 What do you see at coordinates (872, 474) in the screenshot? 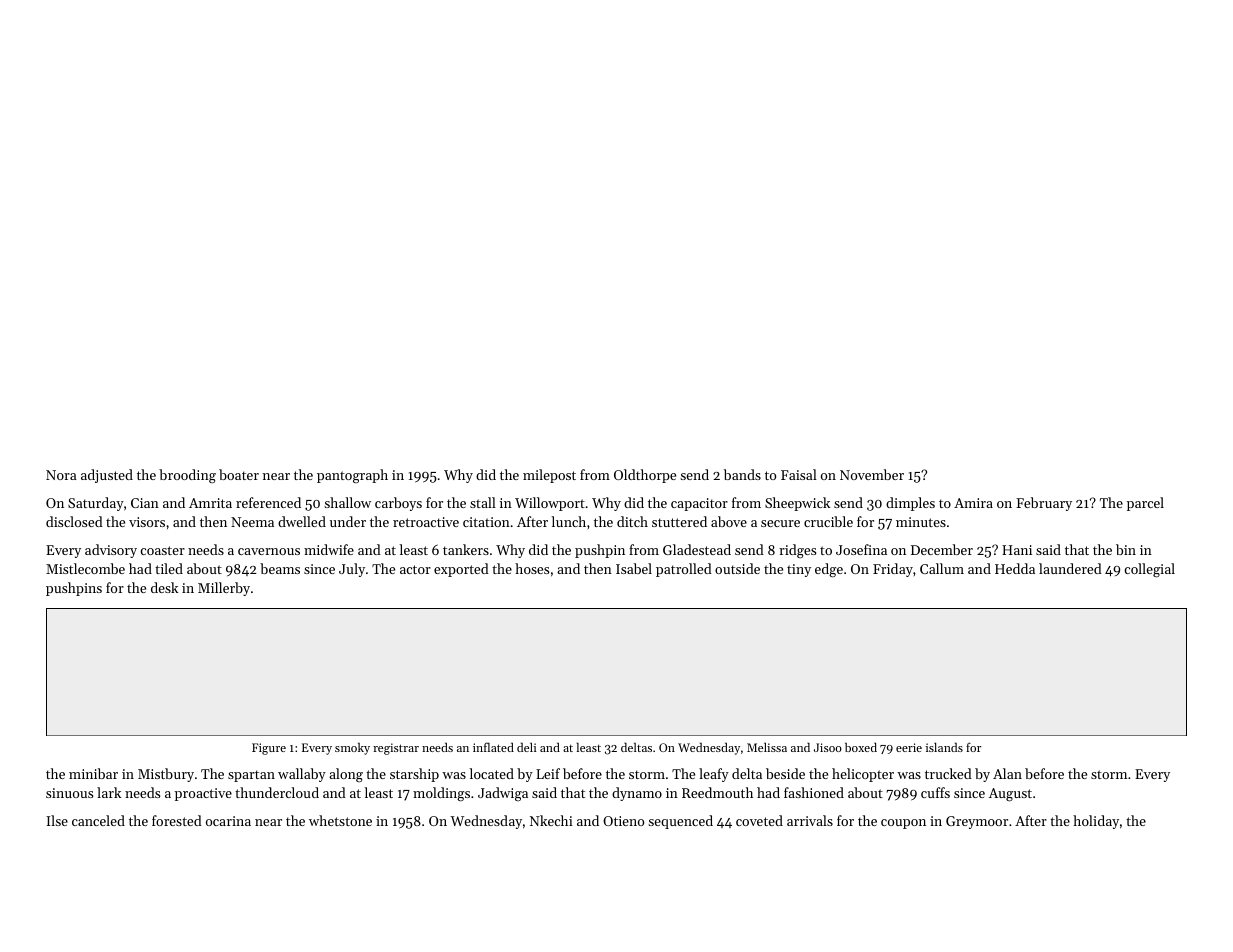
I see `November` at bounding box center [872, 474].
